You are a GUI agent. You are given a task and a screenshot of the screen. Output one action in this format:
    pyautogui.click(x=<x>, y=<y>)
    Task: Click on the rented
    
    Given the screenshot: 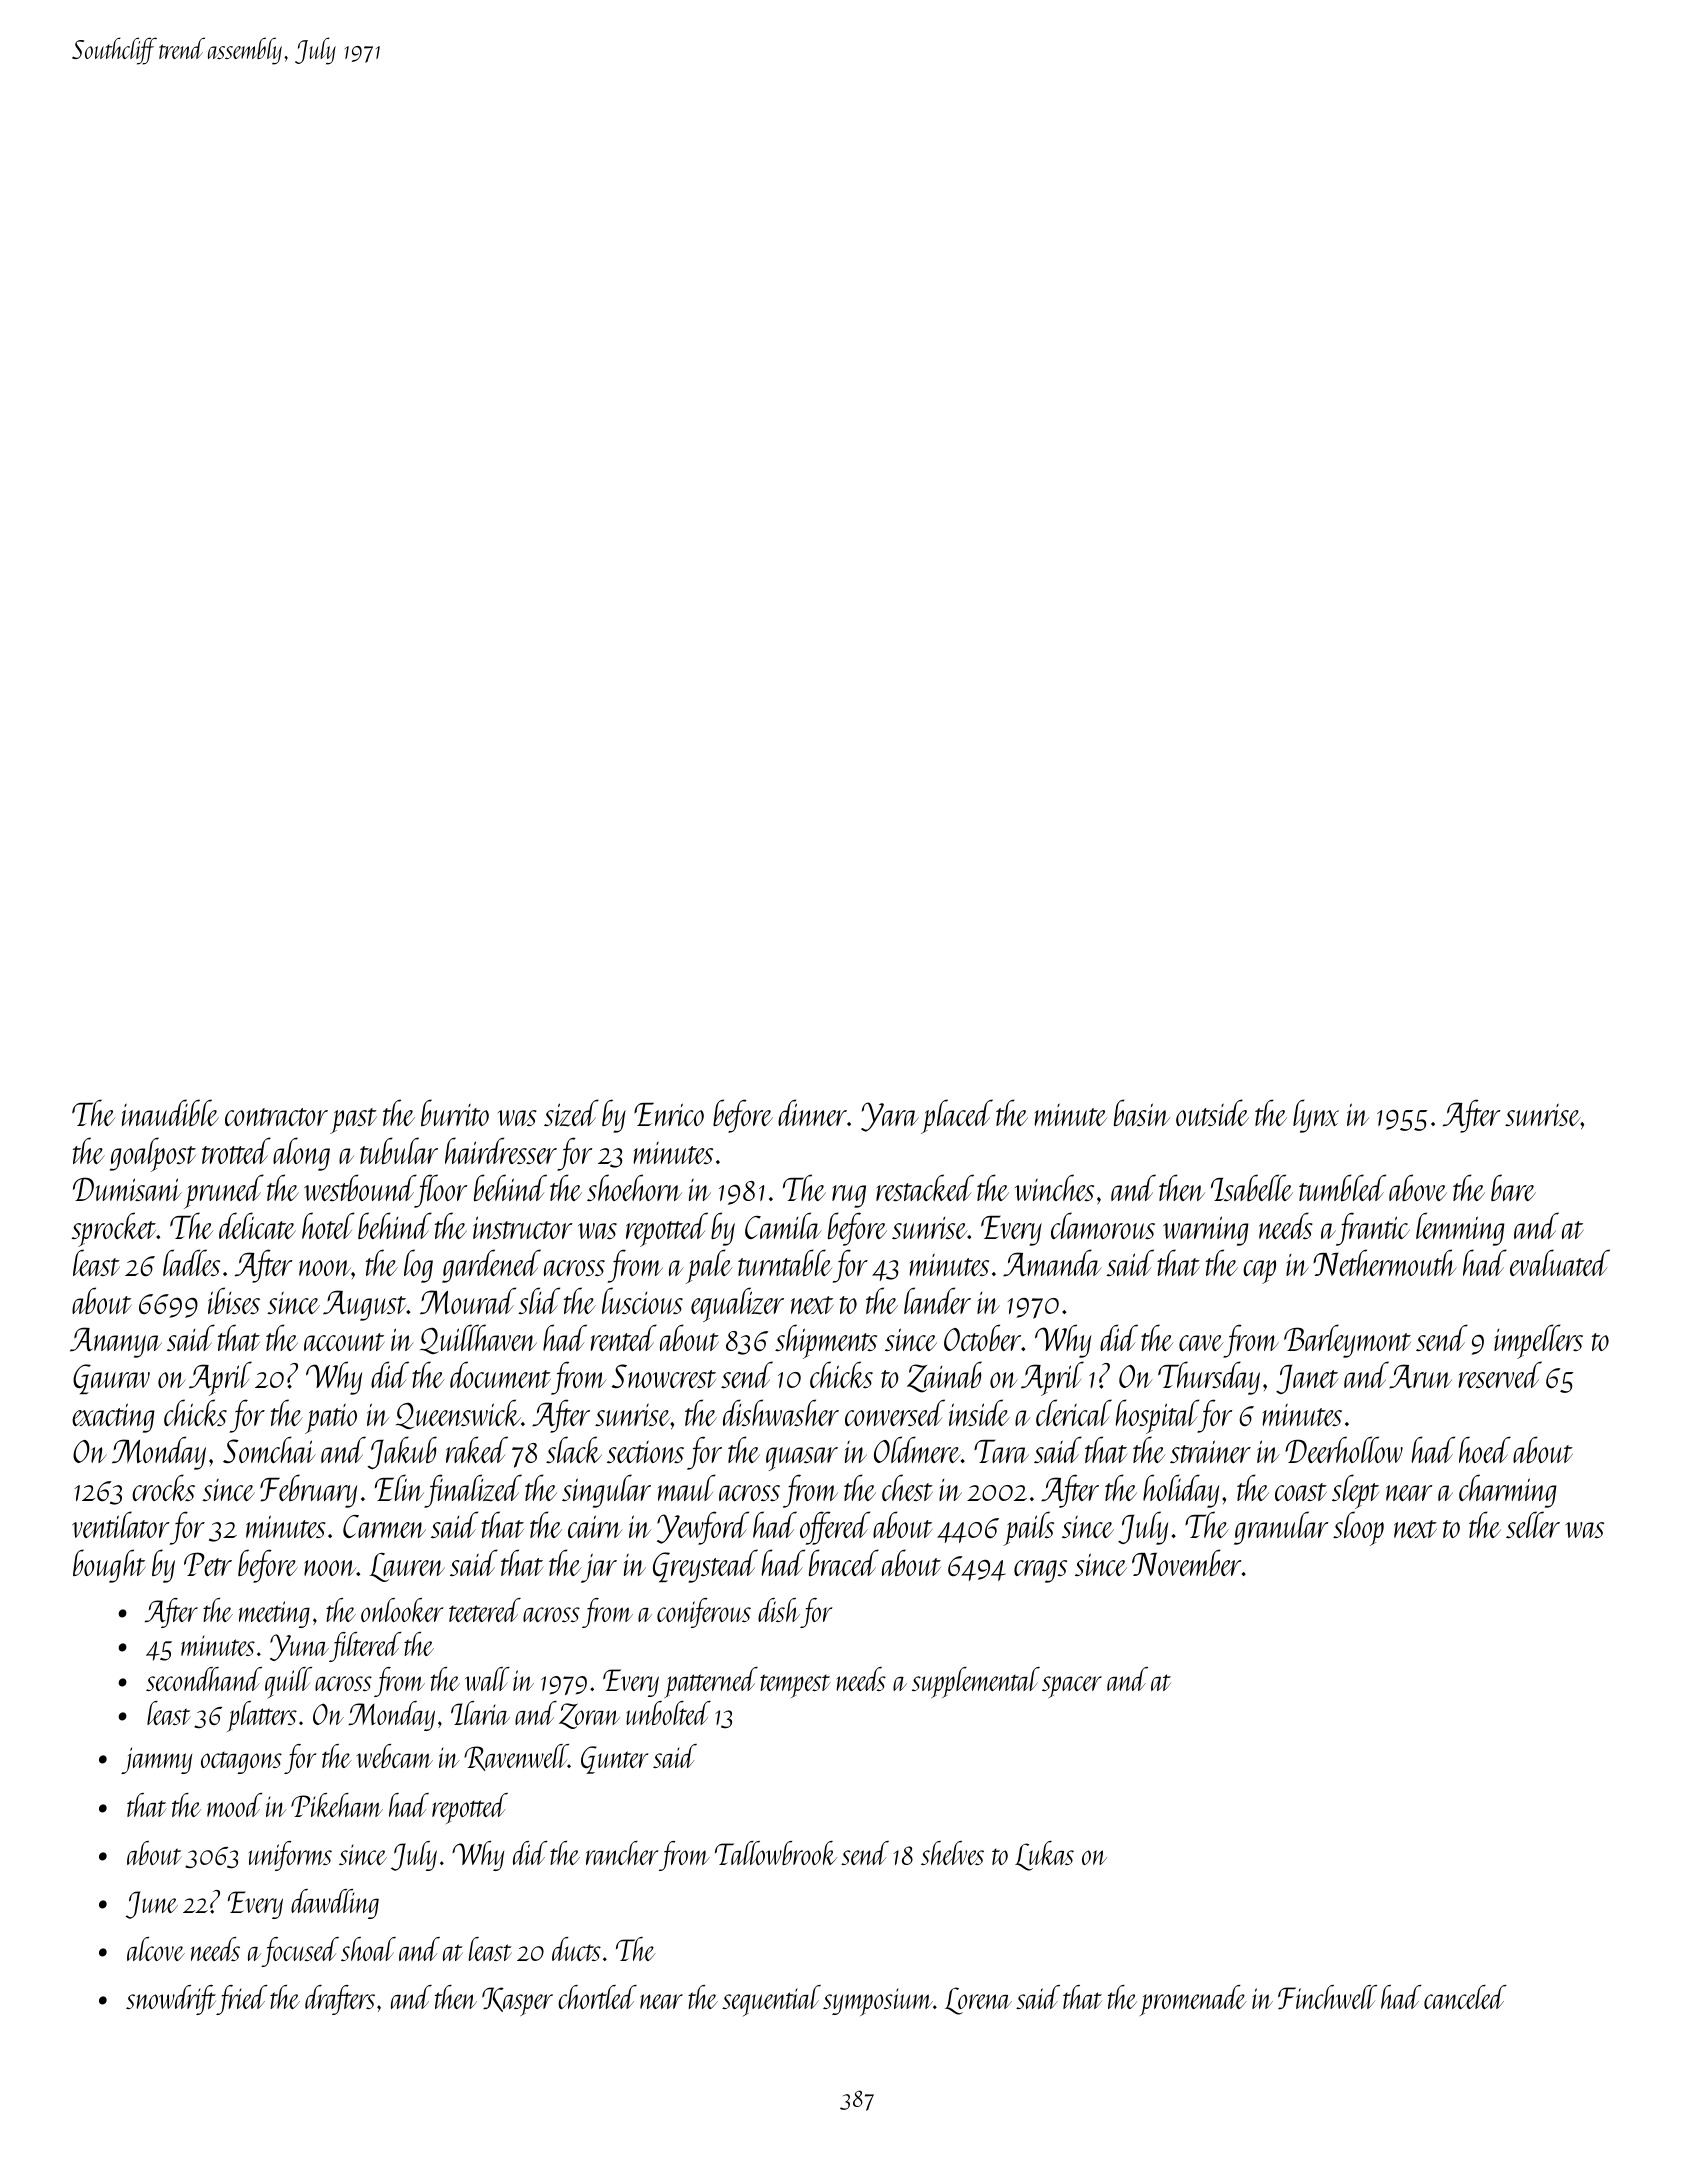 What is the action you would take?
    pyautogui.click(x=624, y=1337)
